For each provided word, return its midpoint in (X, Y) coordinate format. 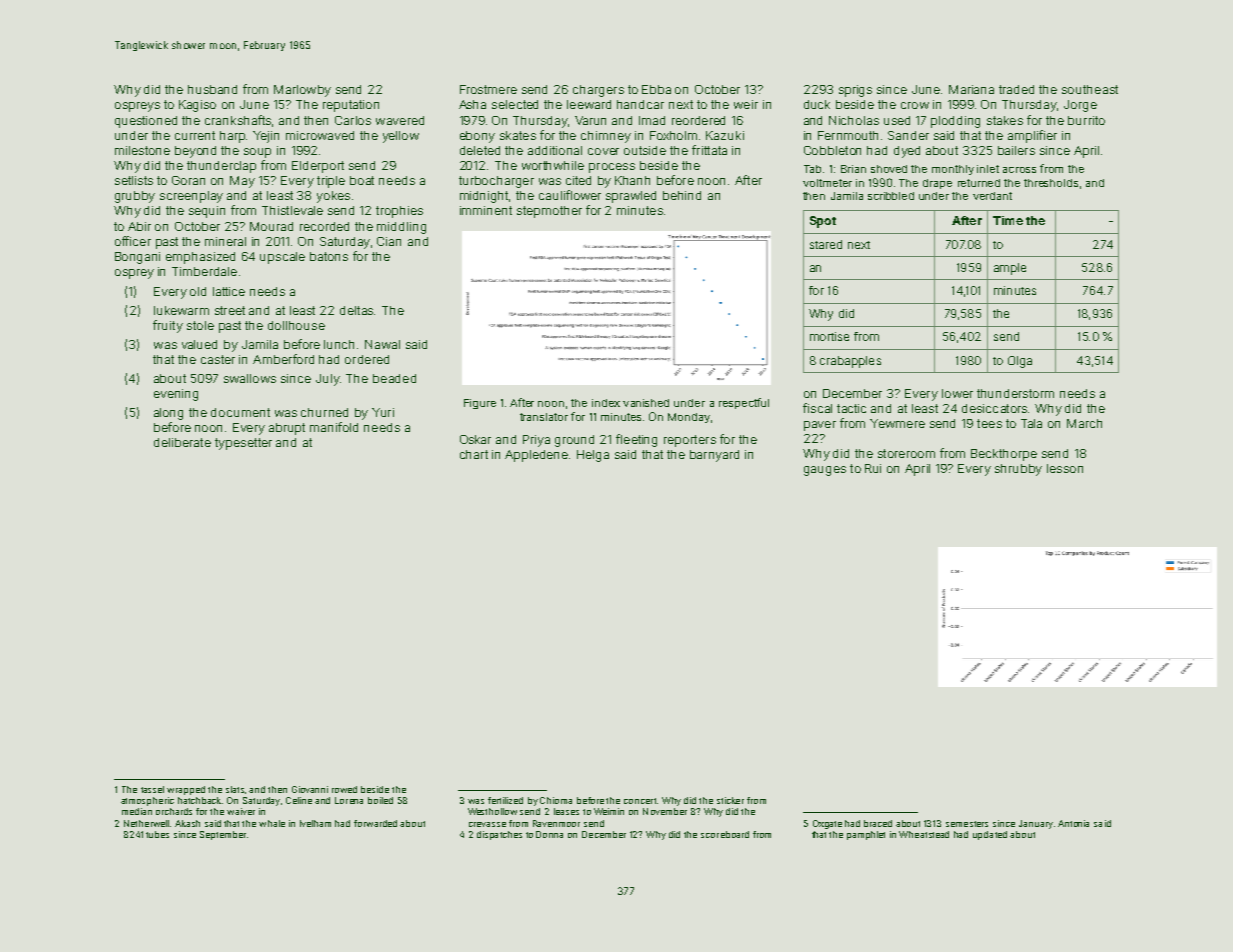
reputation (351, 106)
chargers (598, 91)
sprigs (855, 91)
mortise (829, 336)
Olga (1020, 362)
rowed (344, 789)
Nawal (382, 344)
